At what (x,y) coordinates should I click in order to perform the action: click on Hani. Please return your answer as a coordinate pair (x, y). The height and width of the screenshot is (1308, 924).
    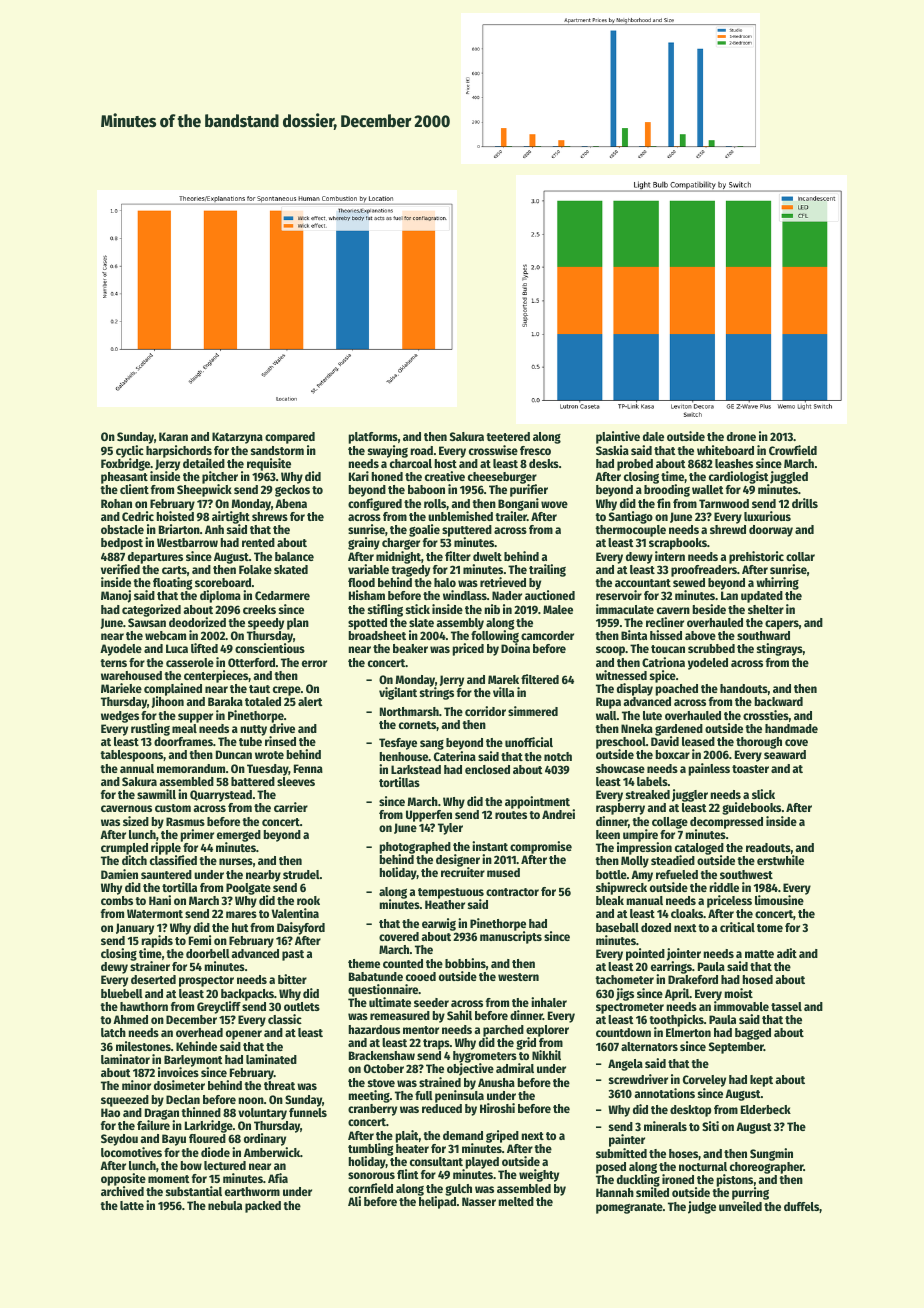
    Looking at the image, I should click on (160, 900).
